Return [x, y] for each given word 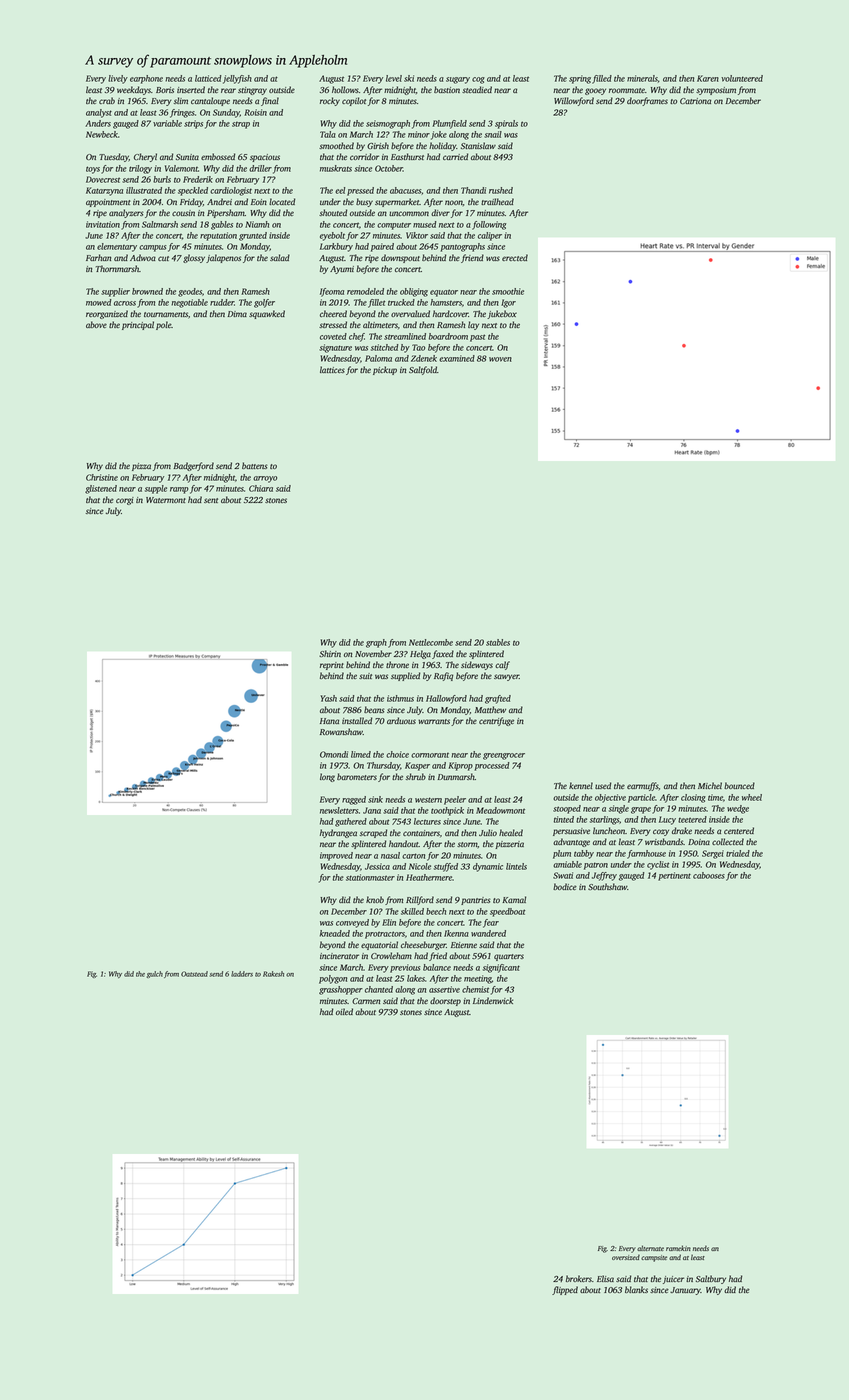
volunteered [742, 78]
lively [118, 79]
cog [478, 80]
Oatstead [194, 974]
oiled [344, 1011]
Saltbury [711, 1279]
